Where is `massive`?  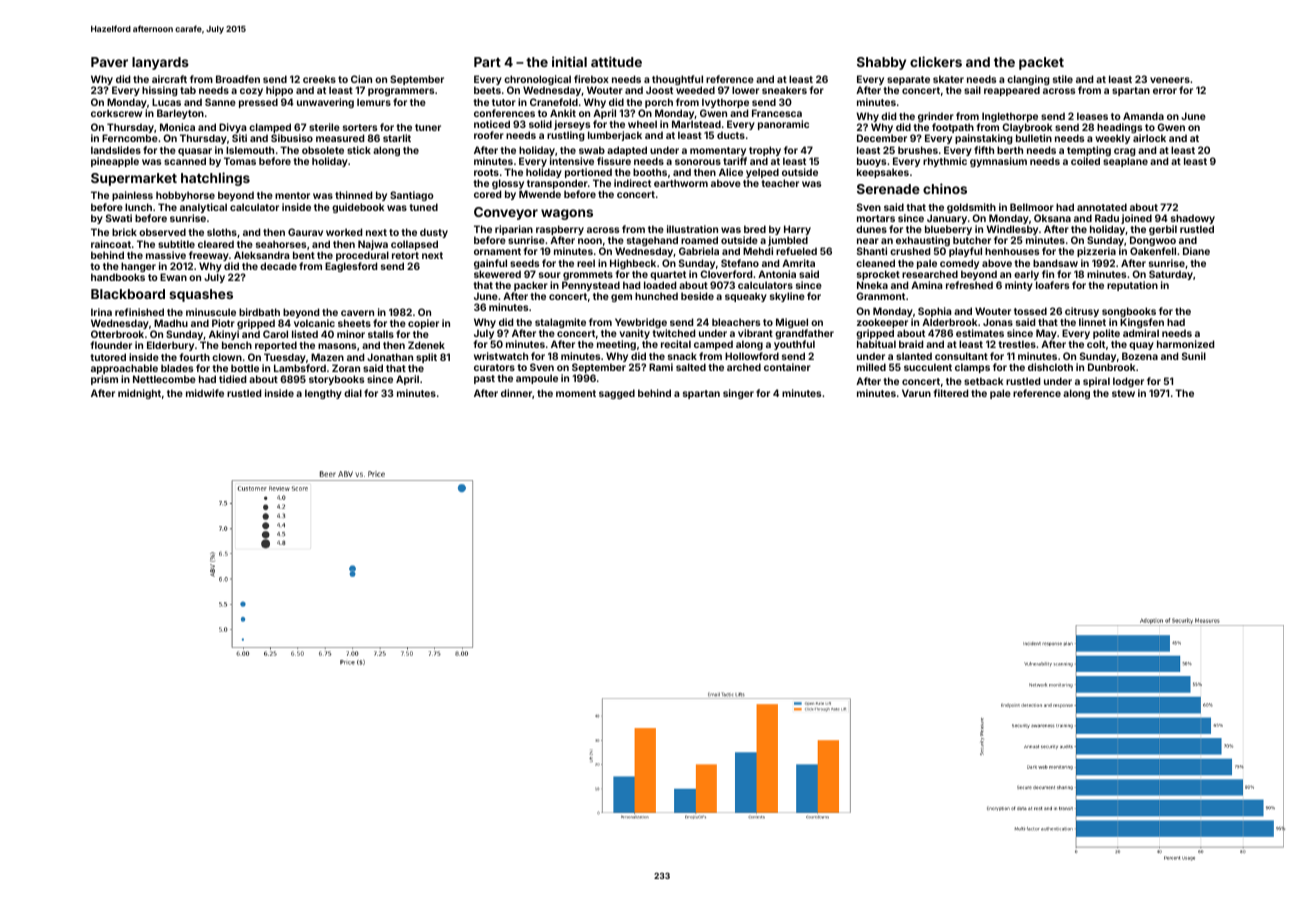
massive is located at coordinates (166, 255).
